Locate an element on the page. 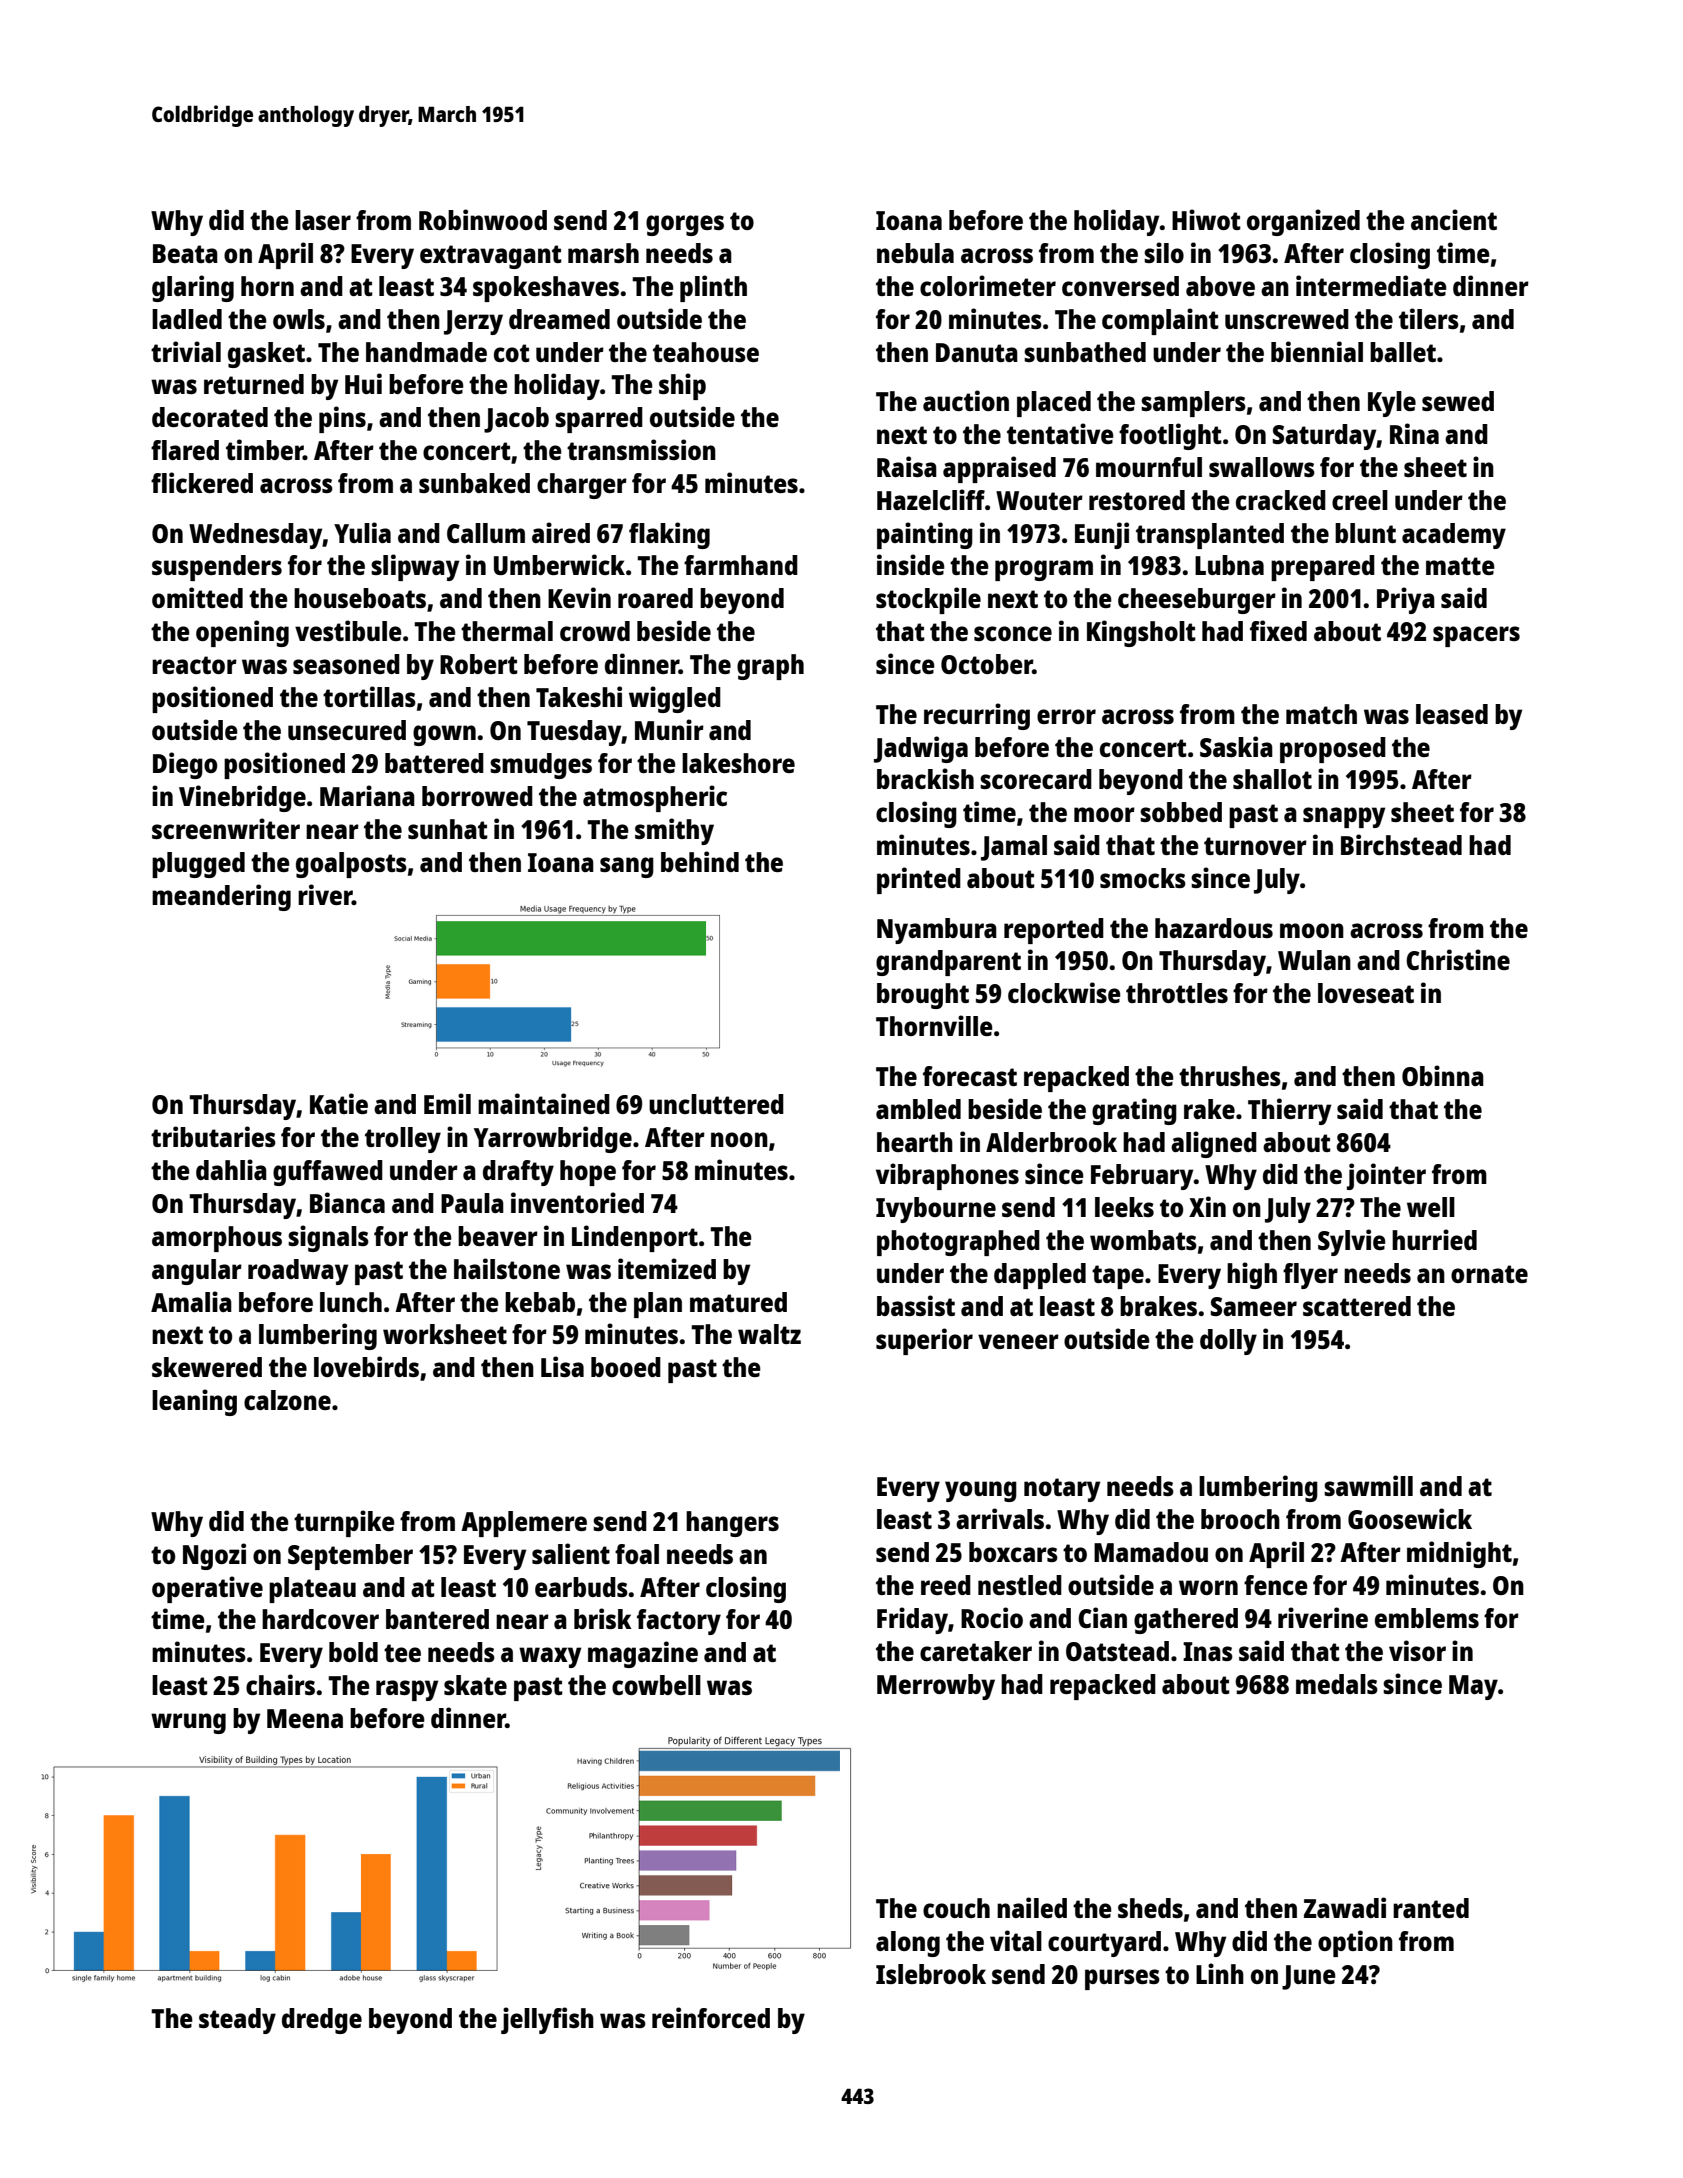  thrushes is located at coordinates (1230, 1076).
